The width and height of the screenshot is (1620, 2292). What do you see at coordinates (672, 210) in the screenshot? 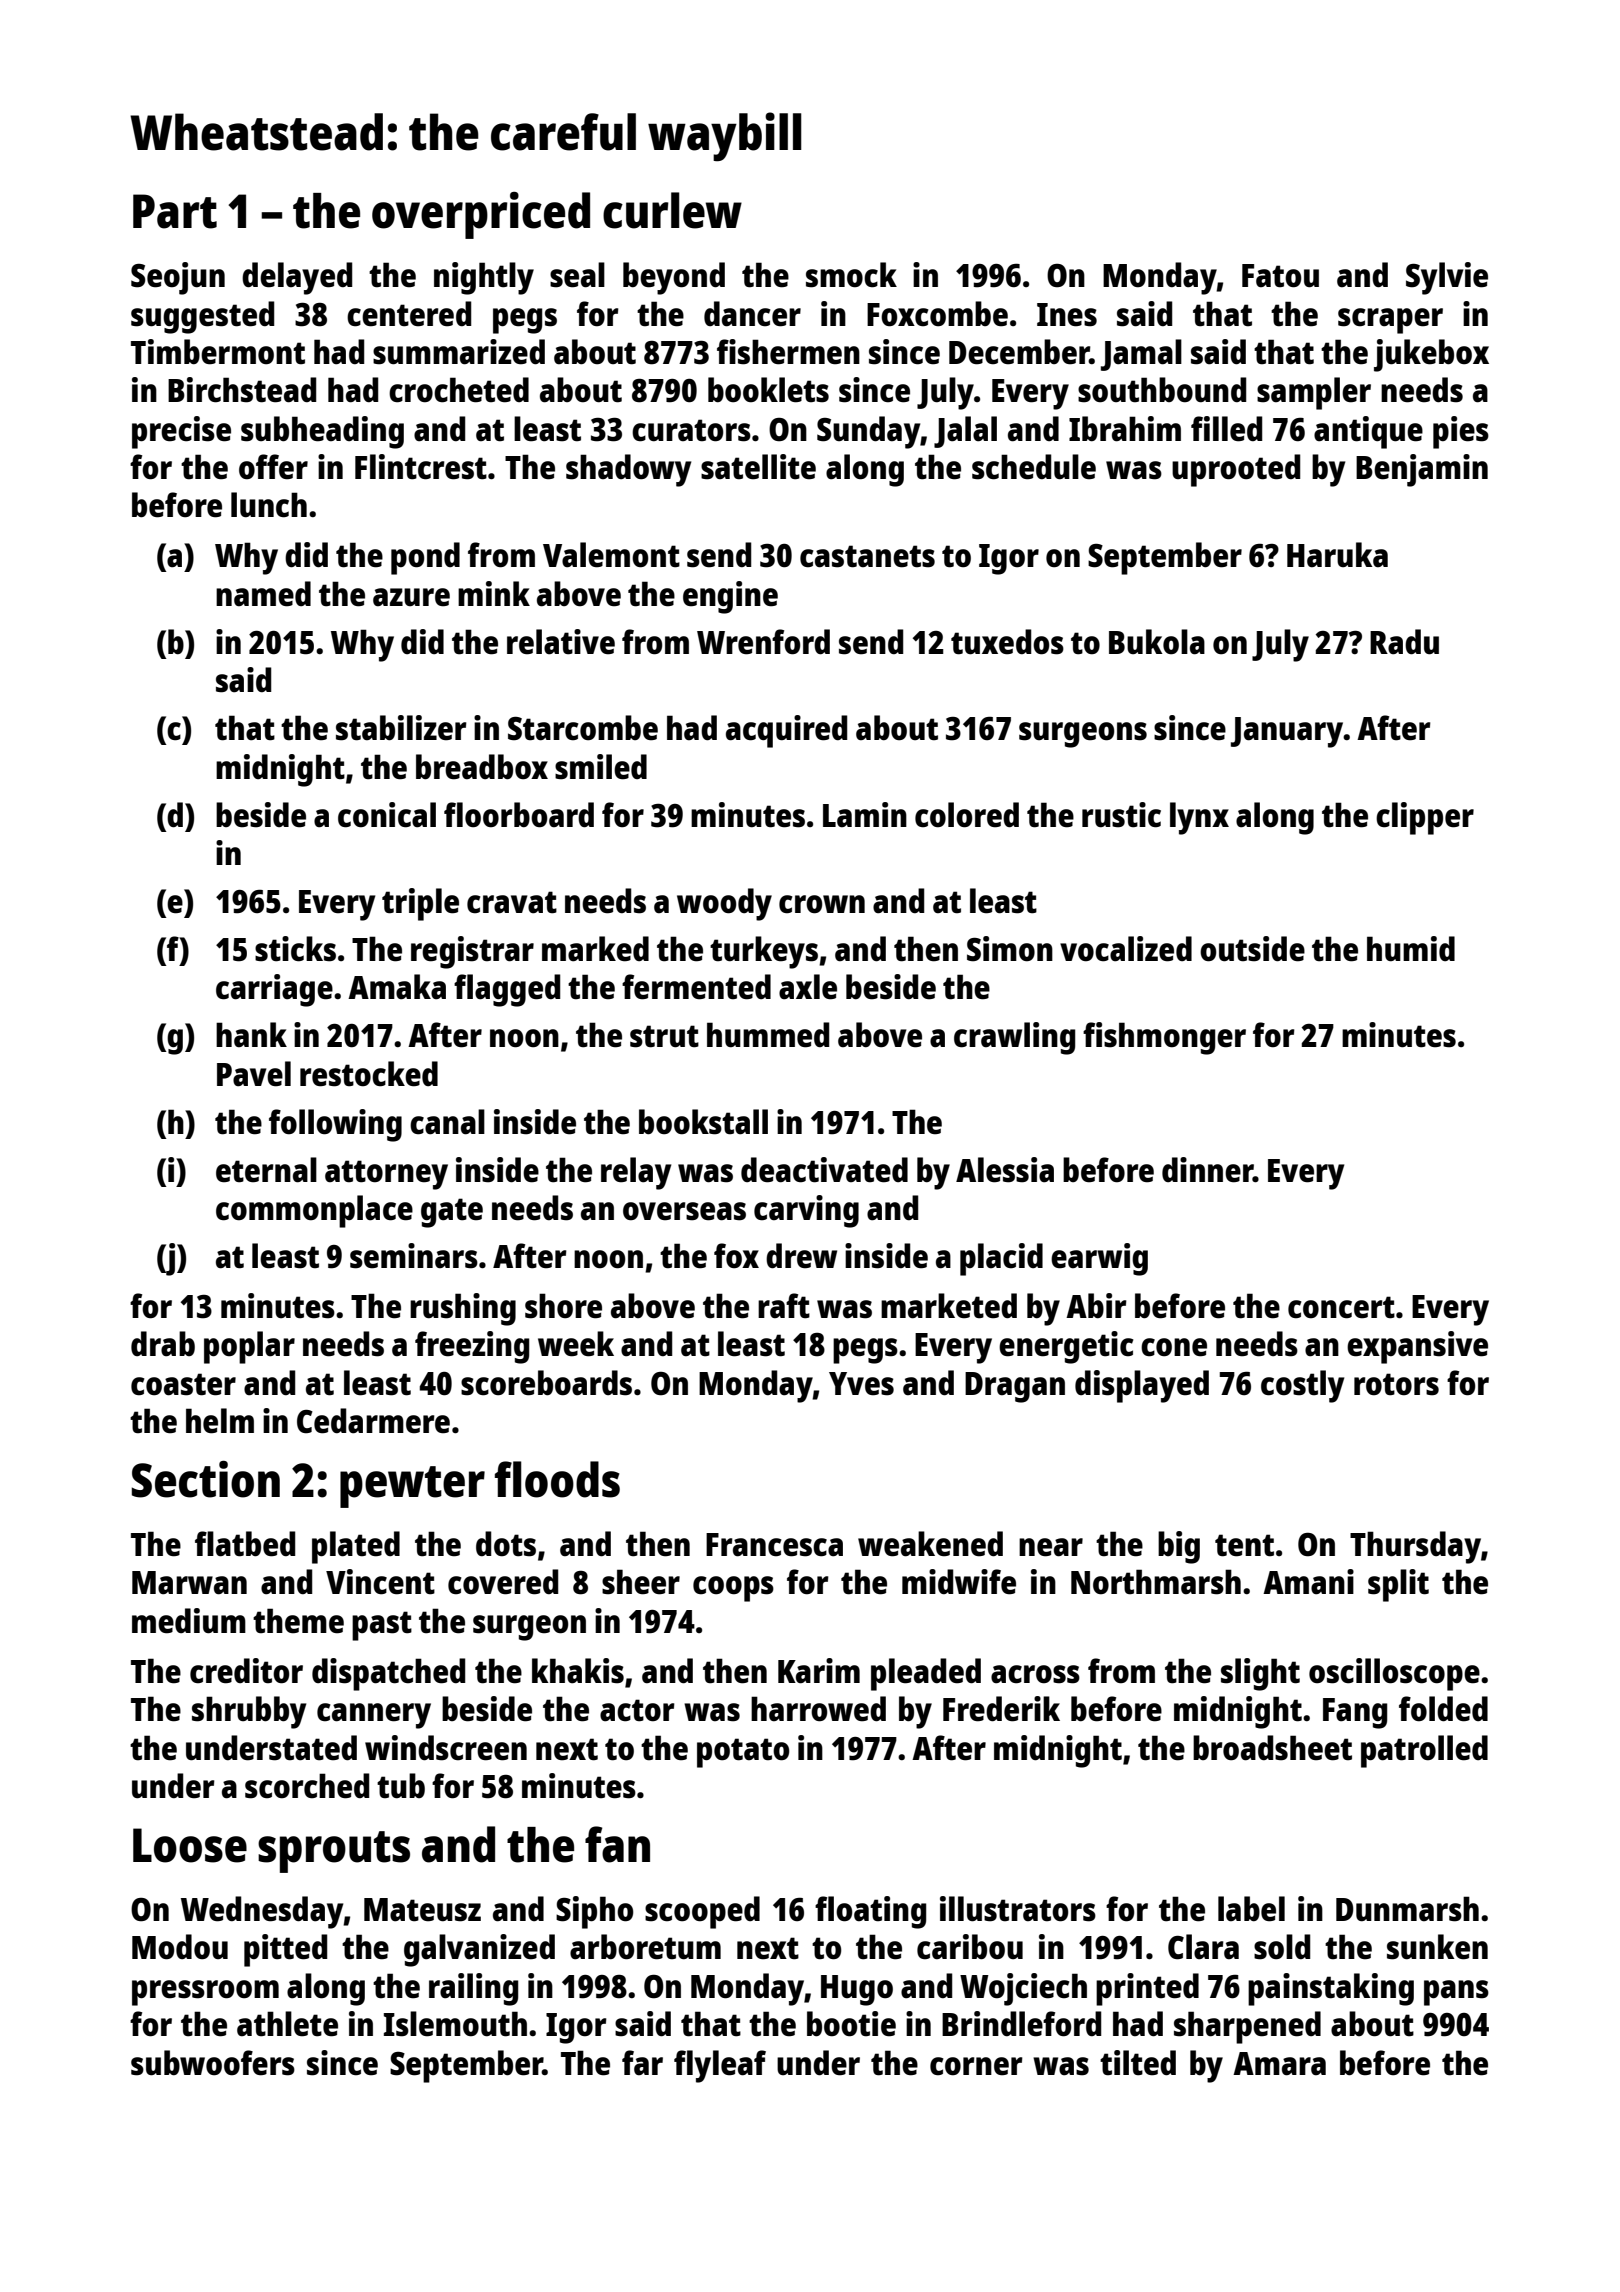
I see `curlew` at bounding box center [672, 210].
